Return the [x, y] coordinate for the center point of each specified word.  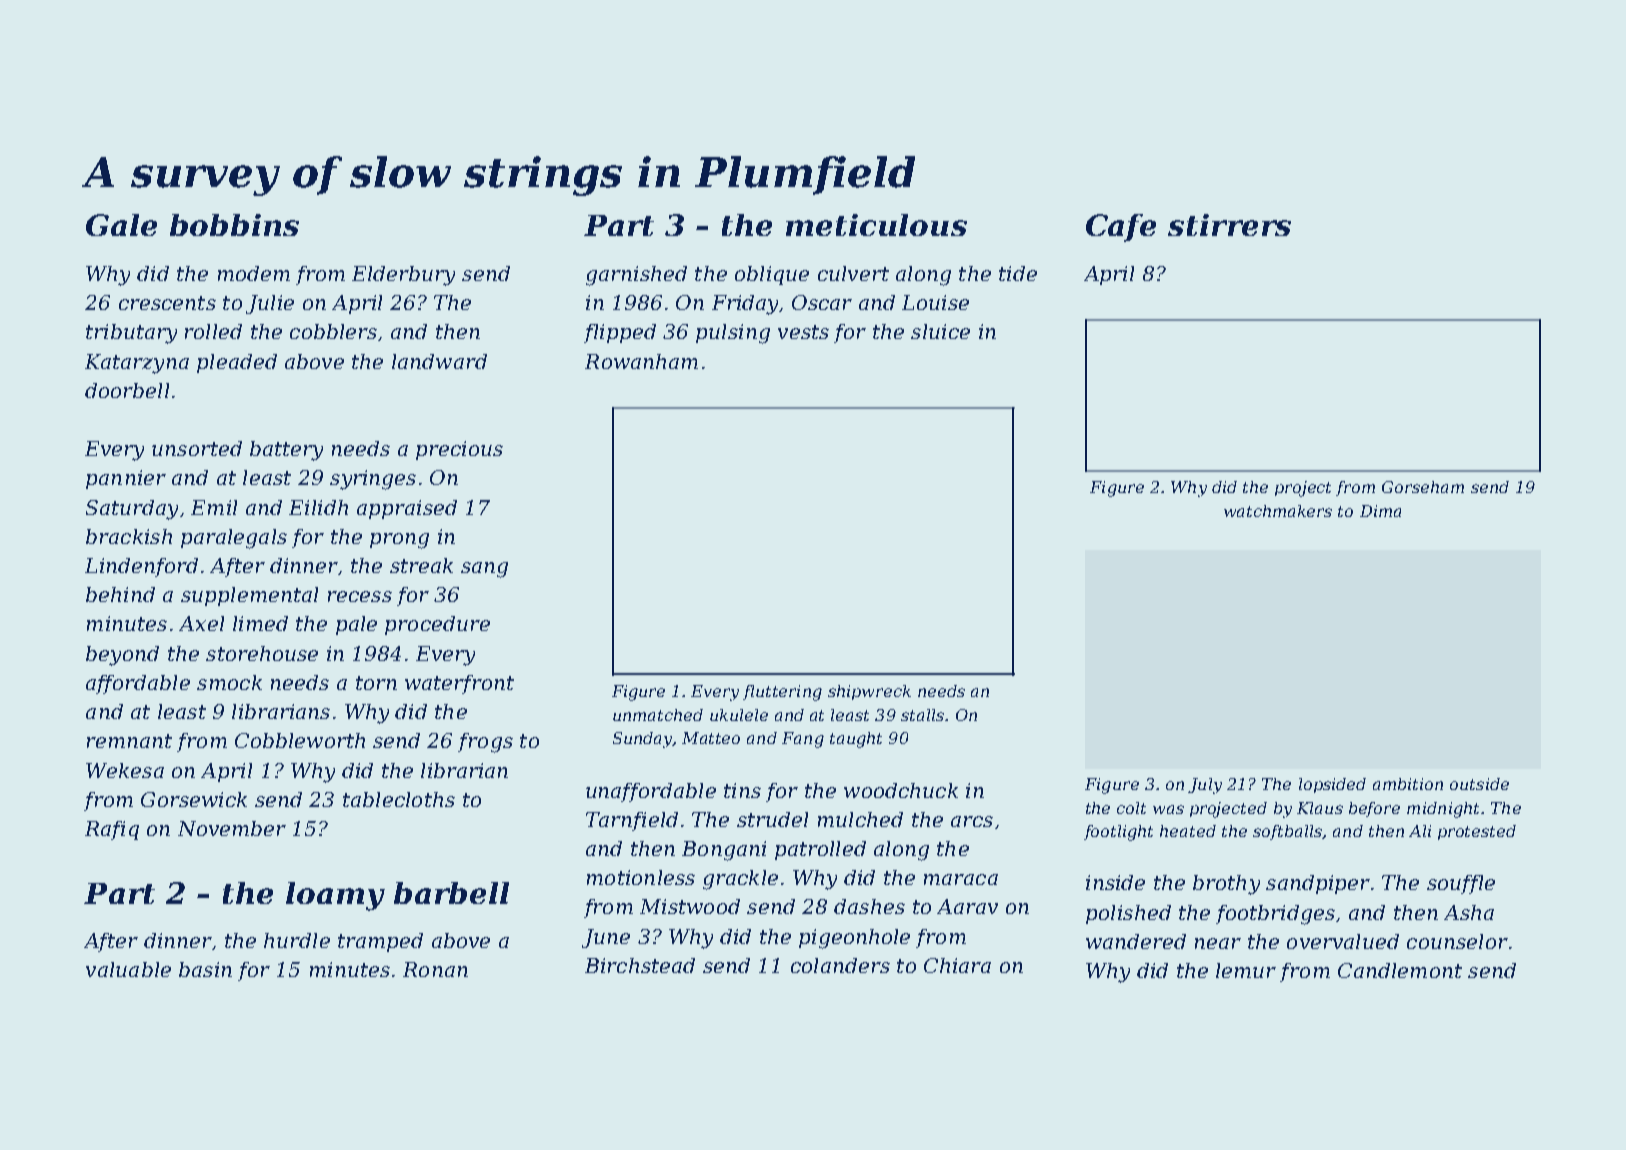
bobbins [234, 225]
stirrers [1229, 225]
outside [1479, 784]
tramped [380, 942]
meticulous [876, 225]
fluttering [782, 693]
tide [1018, 273]
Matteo [711, 738]
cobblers [333, 331]
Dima [1380, 511]
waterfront [459, 684]
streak [421, 565]
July [1205, 786]
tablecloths [399, 799]
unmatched [658, 715]
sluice [940, 331]
